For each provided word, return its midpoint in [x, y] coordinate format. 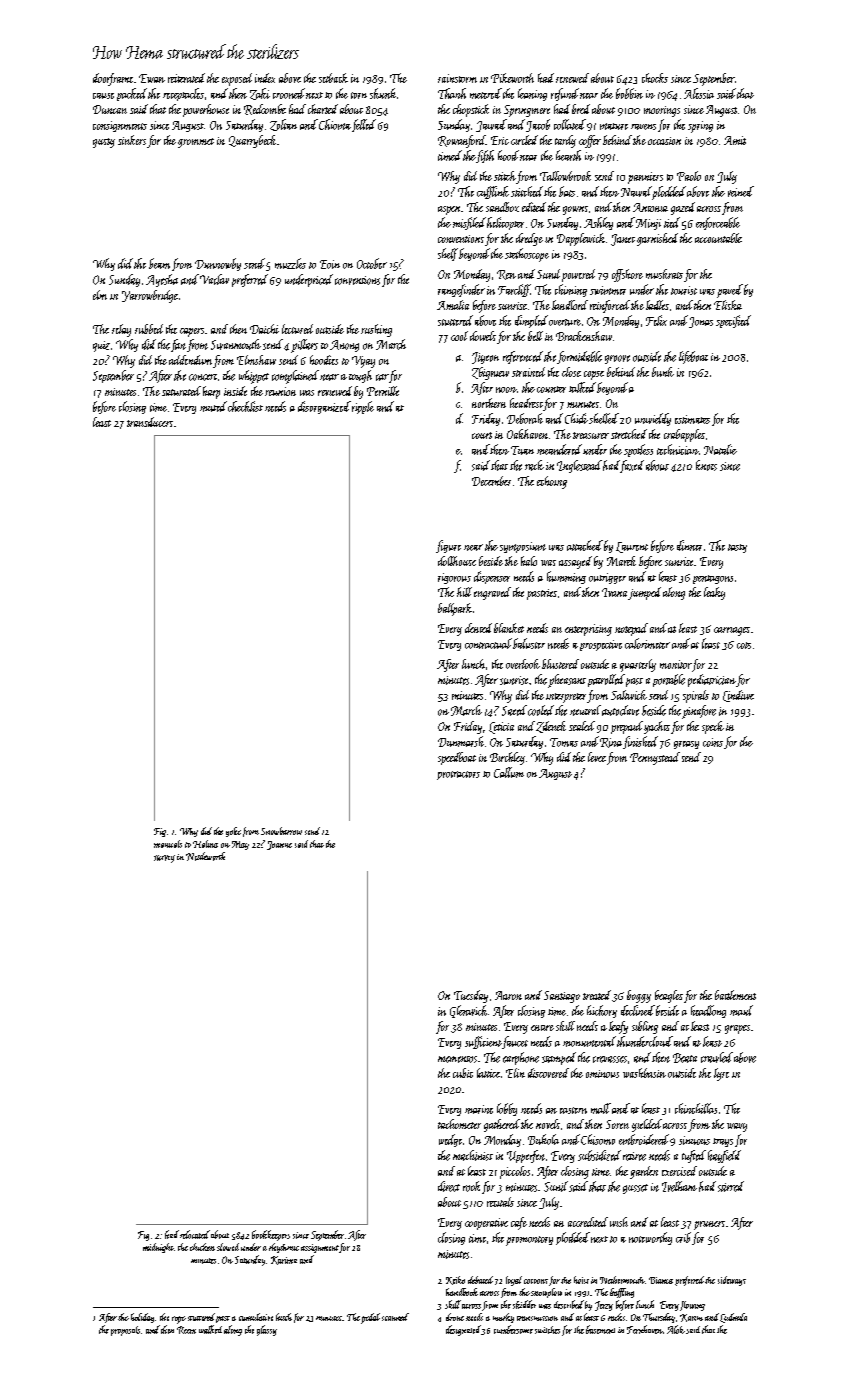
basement [600, 1329]
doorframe [113, 79]
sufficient [483, 1042]
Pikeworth [512, 78]
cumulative [256, 1317]
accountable [718, 238]
